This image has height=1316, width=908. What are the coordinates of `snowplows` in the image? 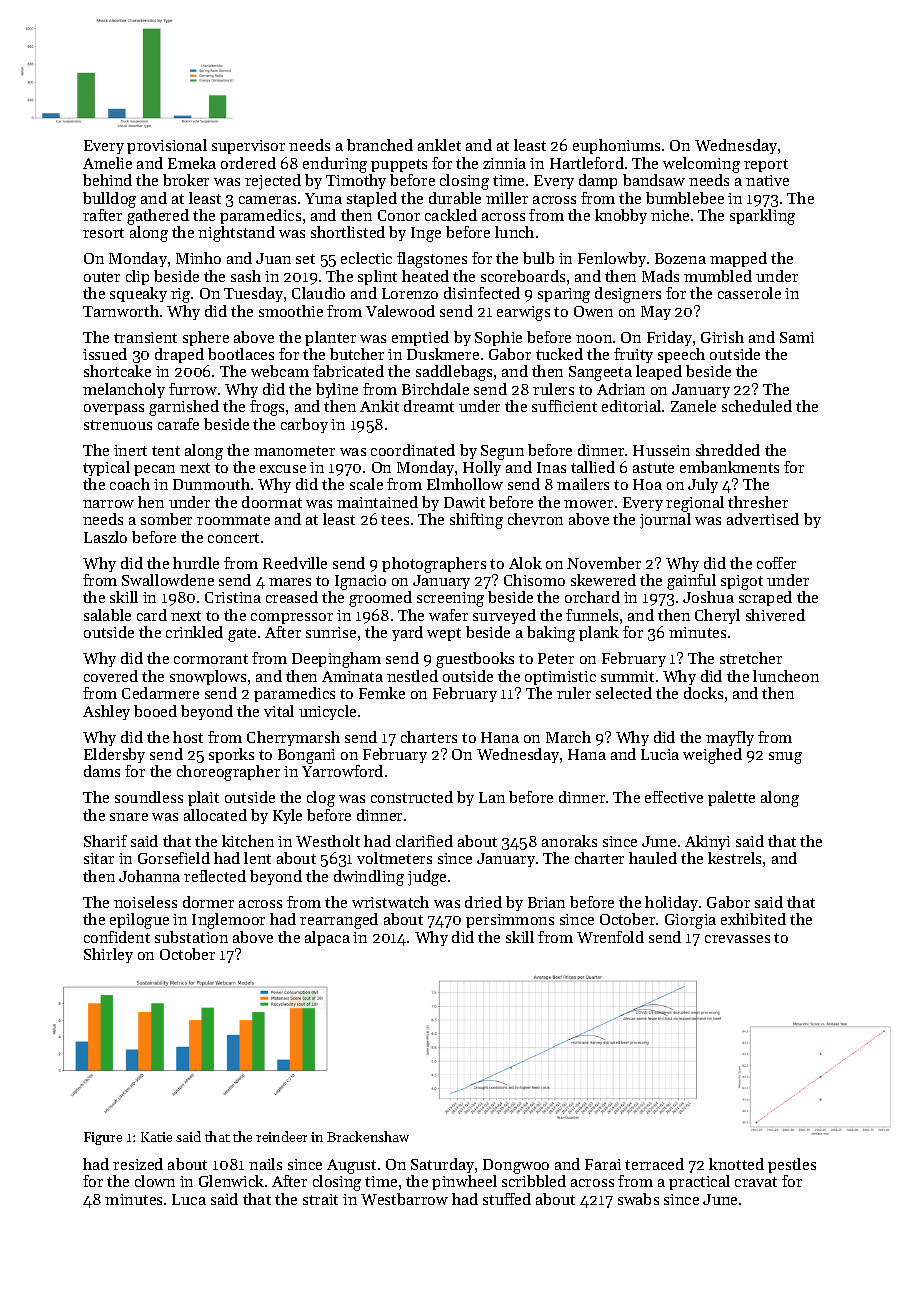 It's located at (208, 677).
